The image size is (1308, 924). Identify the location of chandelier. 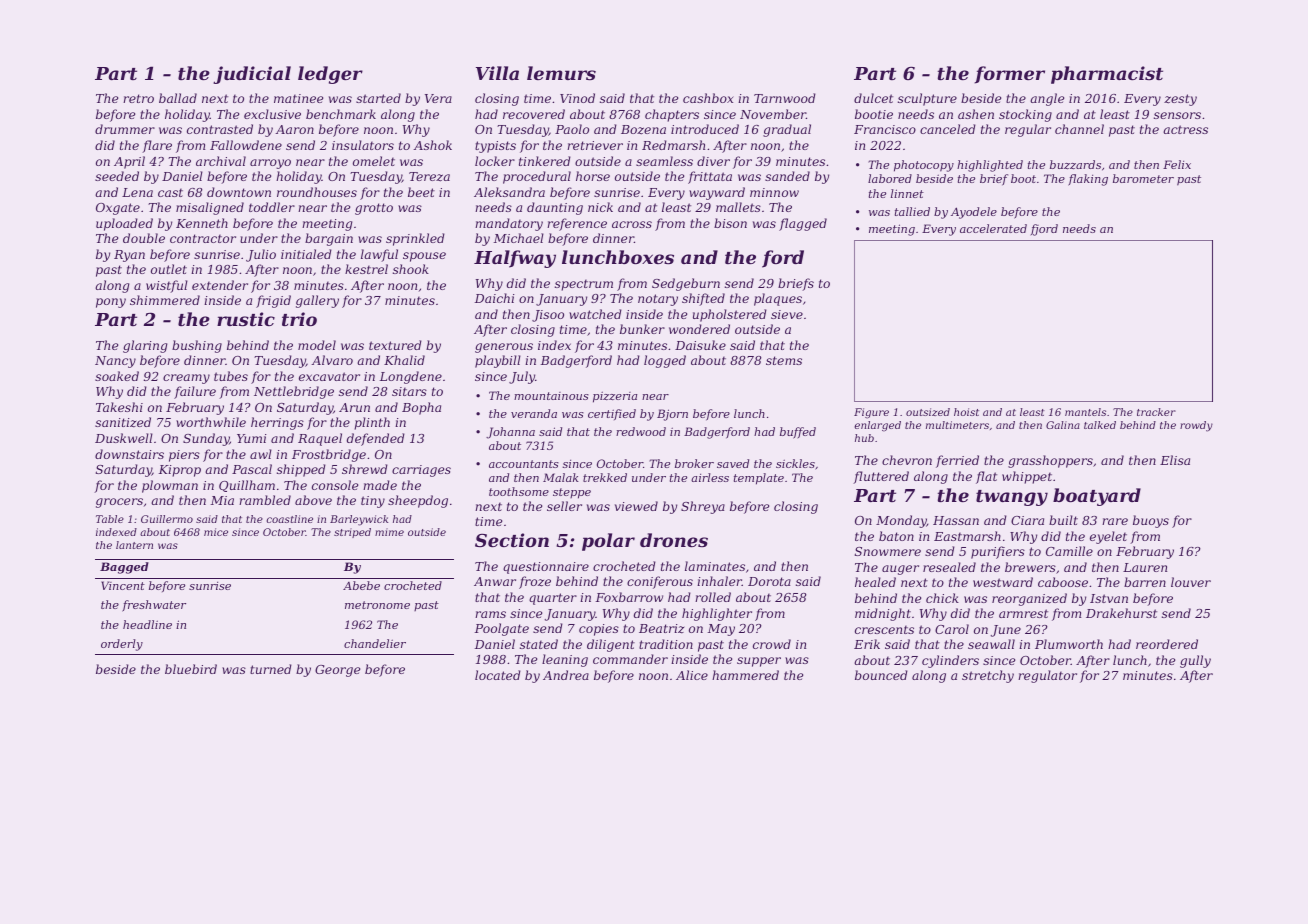
(375, 643).
